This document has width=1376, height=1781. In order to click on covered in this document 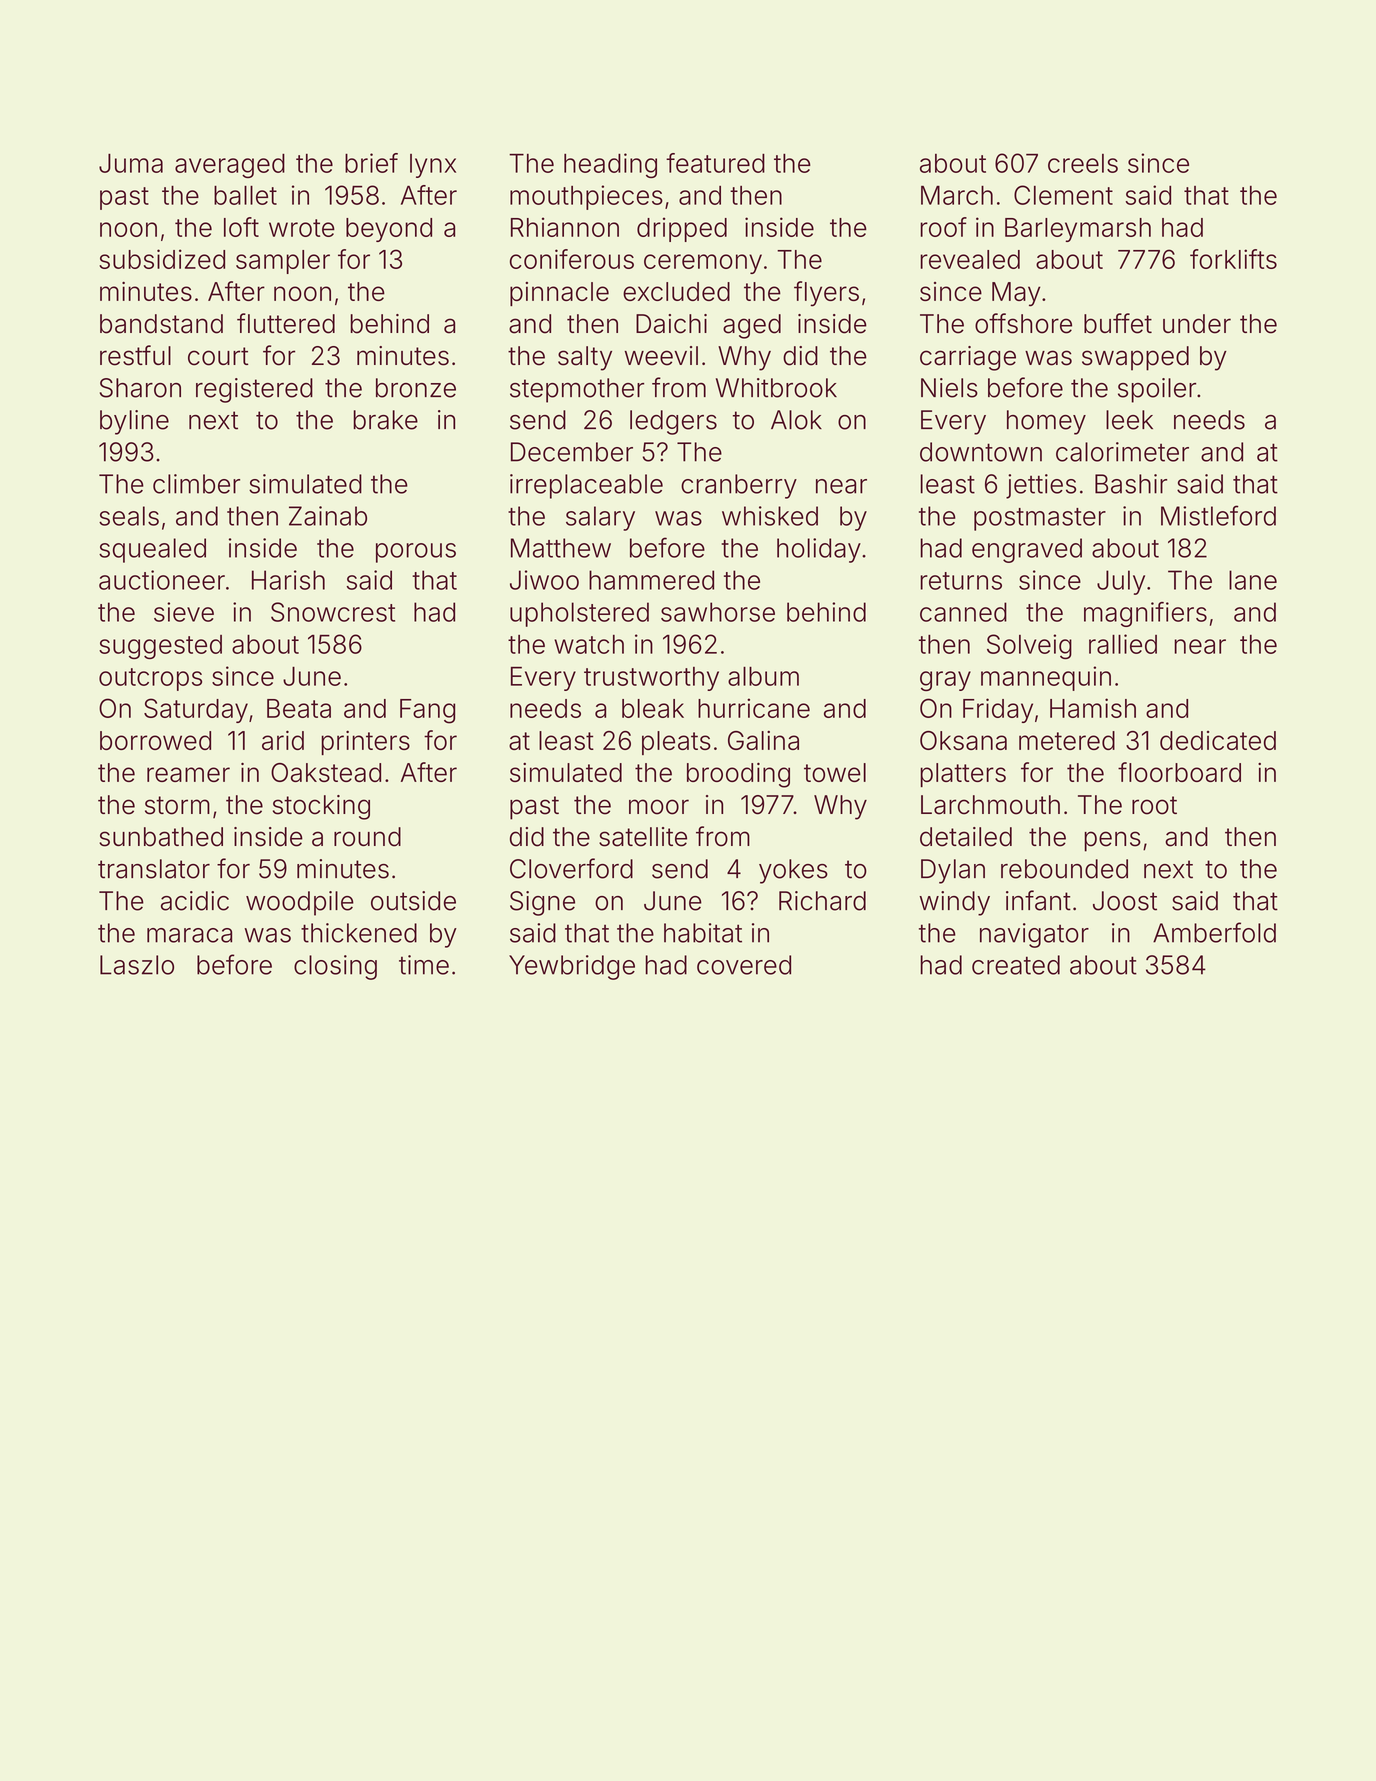, I will do `click(744, 965)`.
